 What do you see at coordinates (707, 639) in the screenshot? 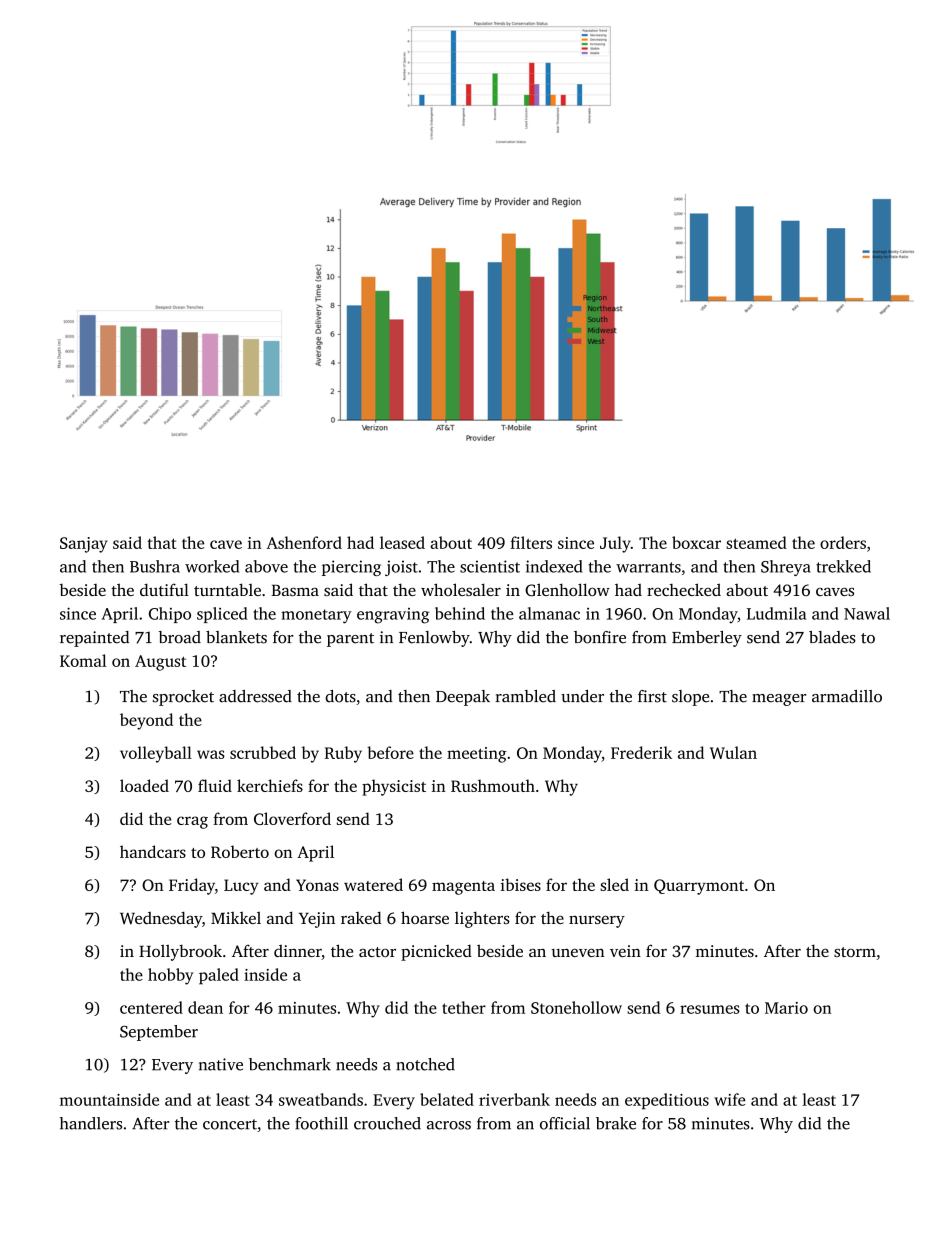
I see `Emberley` at bounding box center [707, 639].
